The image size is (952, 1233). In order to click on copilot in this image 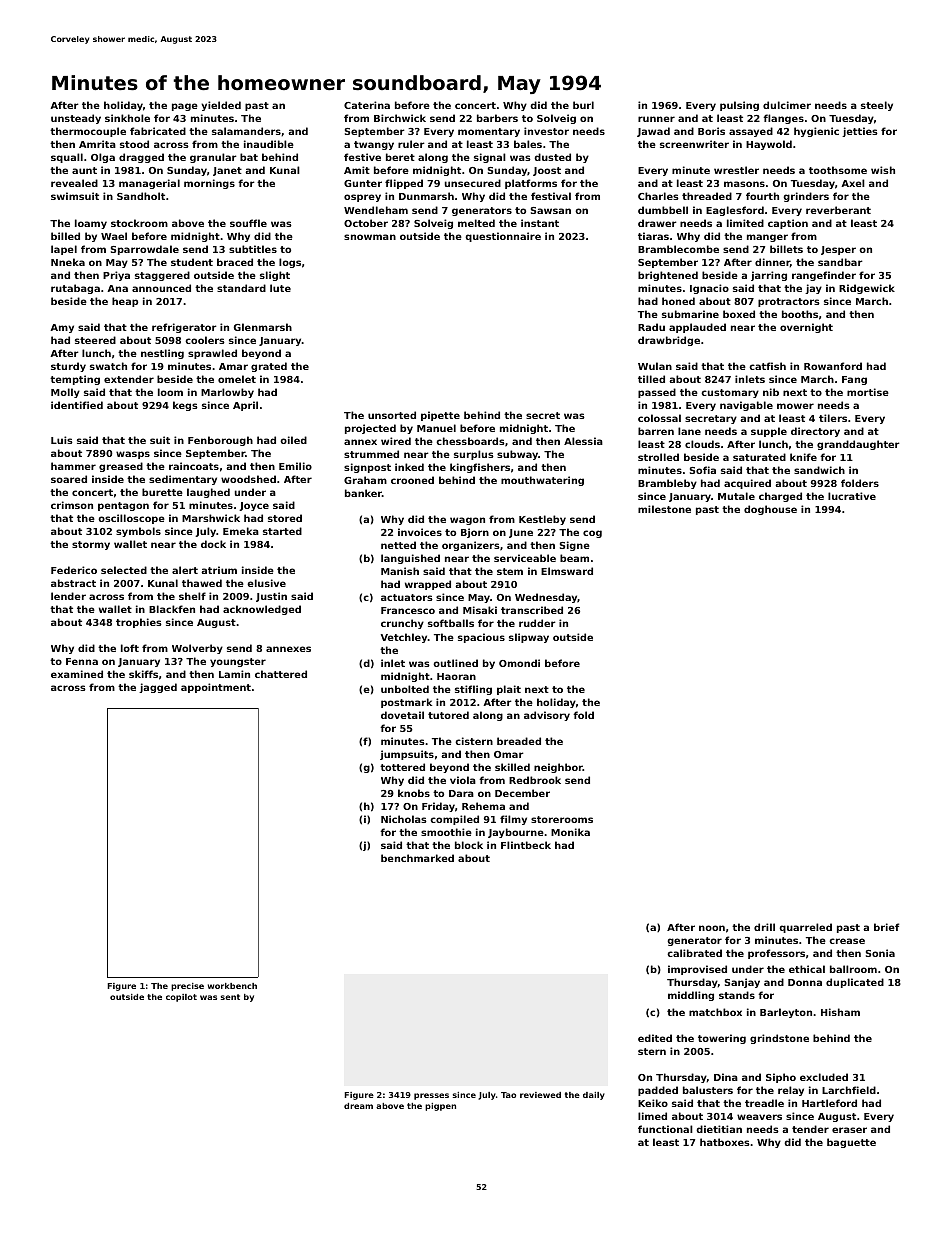, I will do `click(181, 998)`.
